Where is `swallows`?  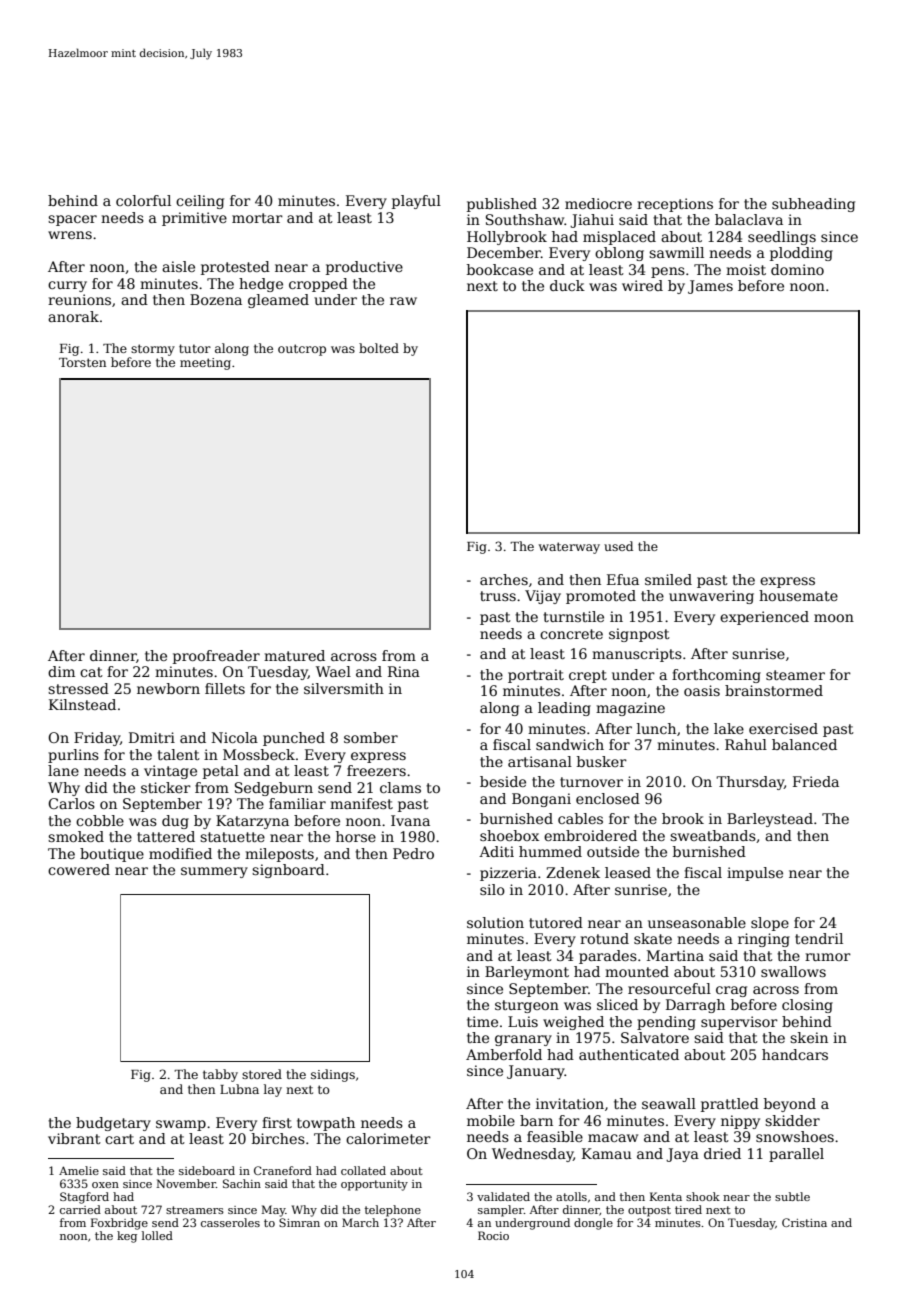
swallows is located at coordinates (793, 971).
